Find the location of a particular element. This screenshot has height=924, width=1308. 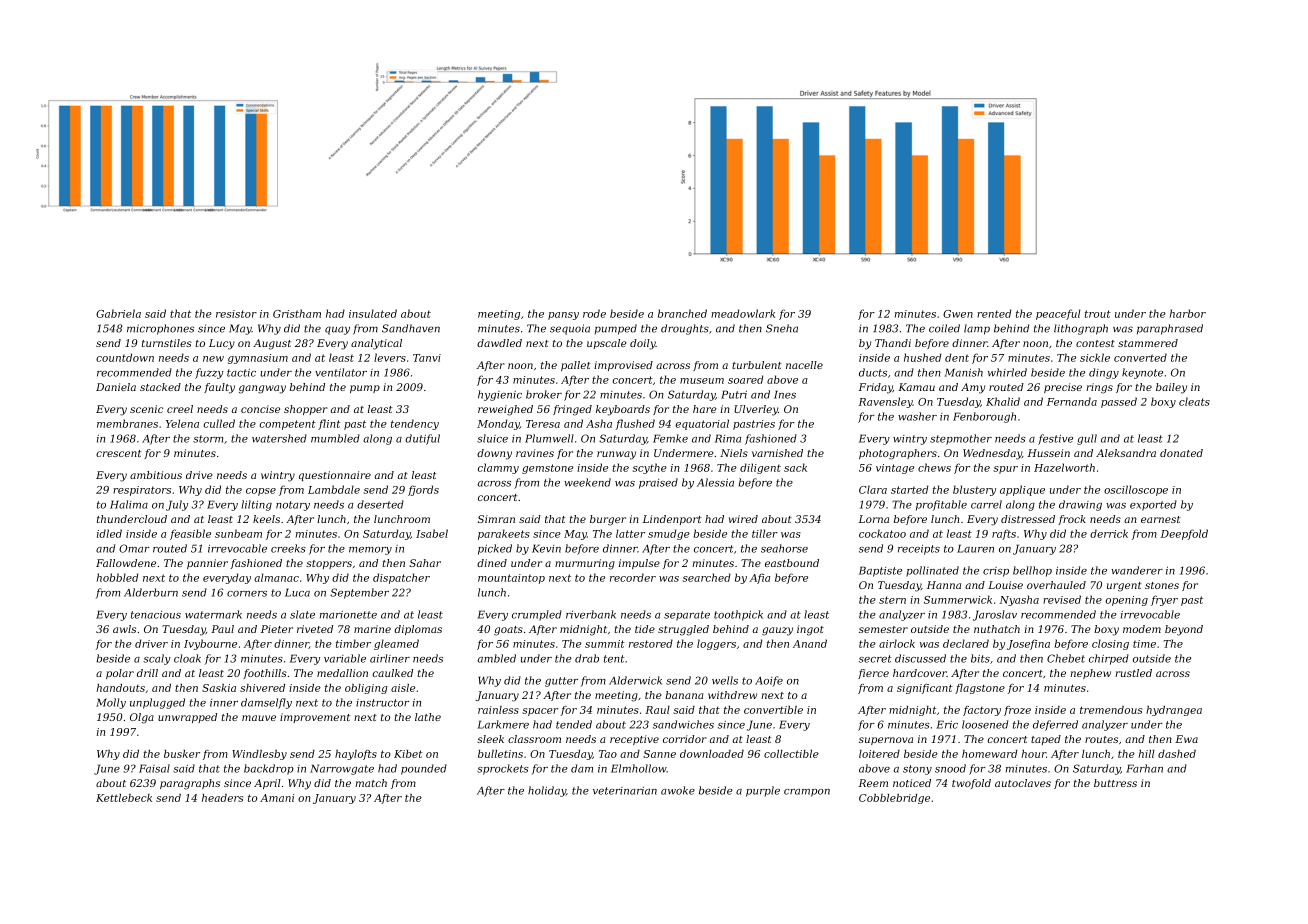

harbor is located at coordinates (1188, 313).
